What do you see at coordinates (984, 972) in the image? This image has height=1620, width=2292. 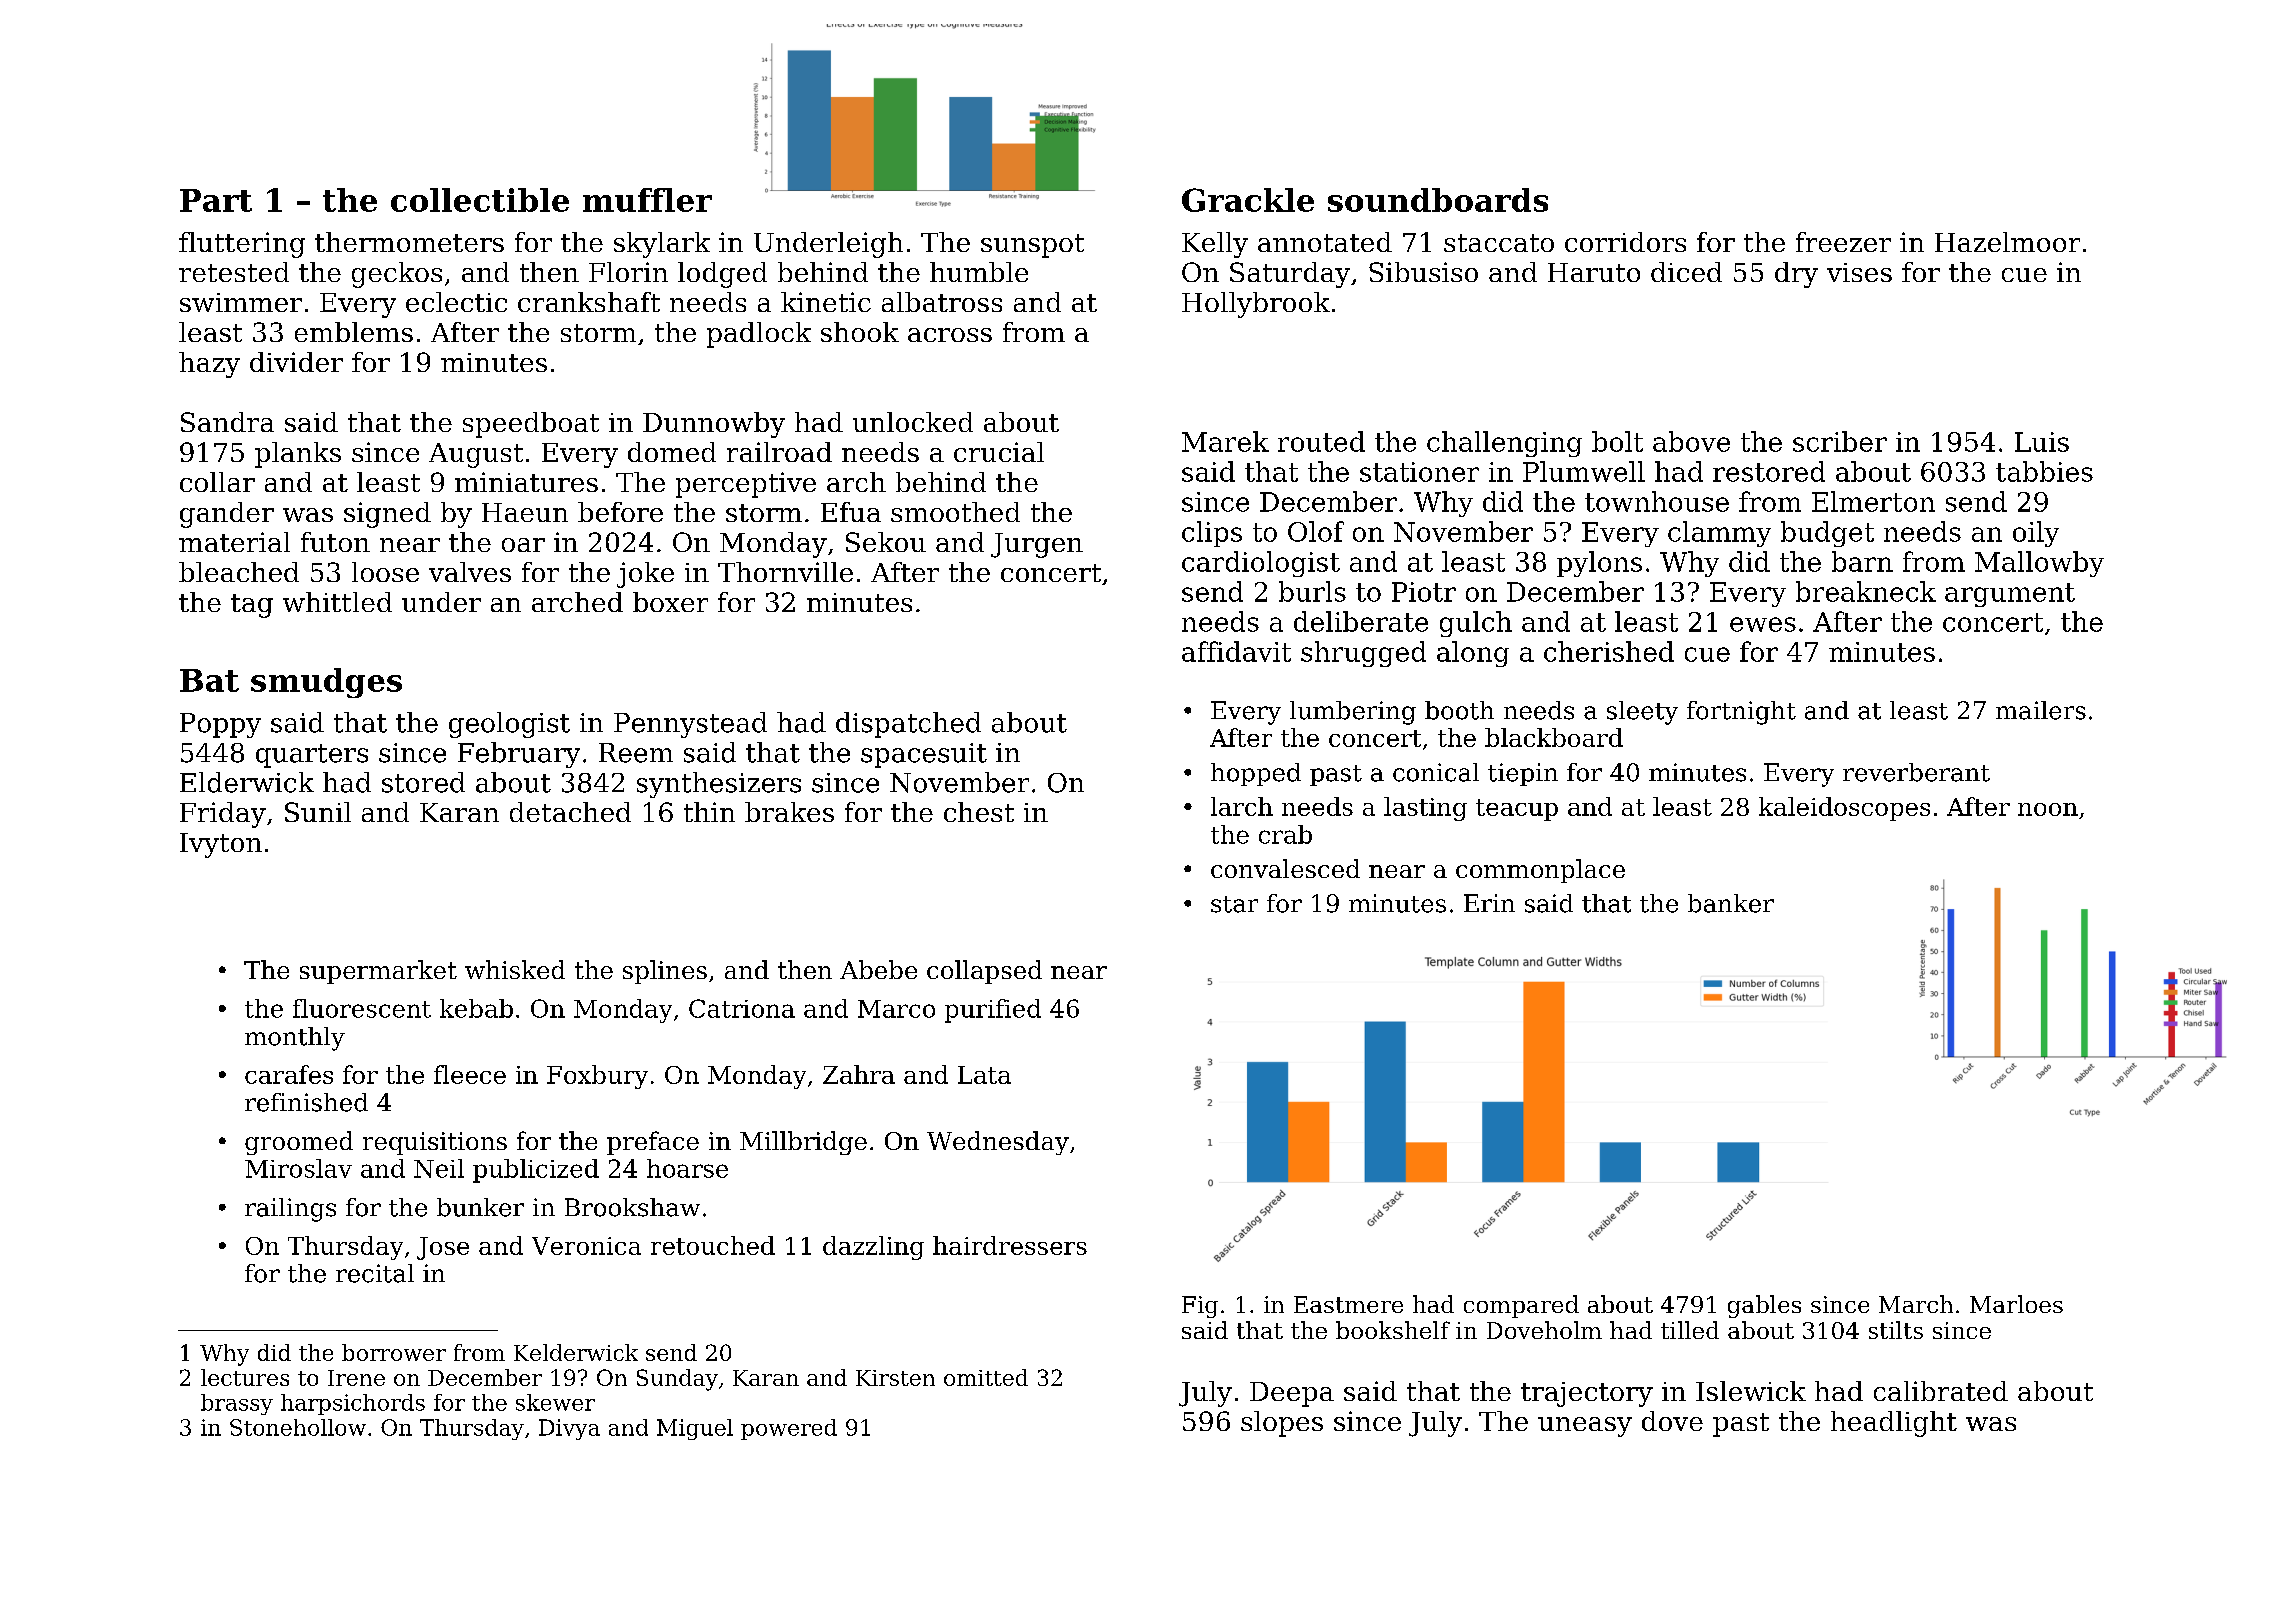 I see `collapsed` at bounding box center [984, 972].
